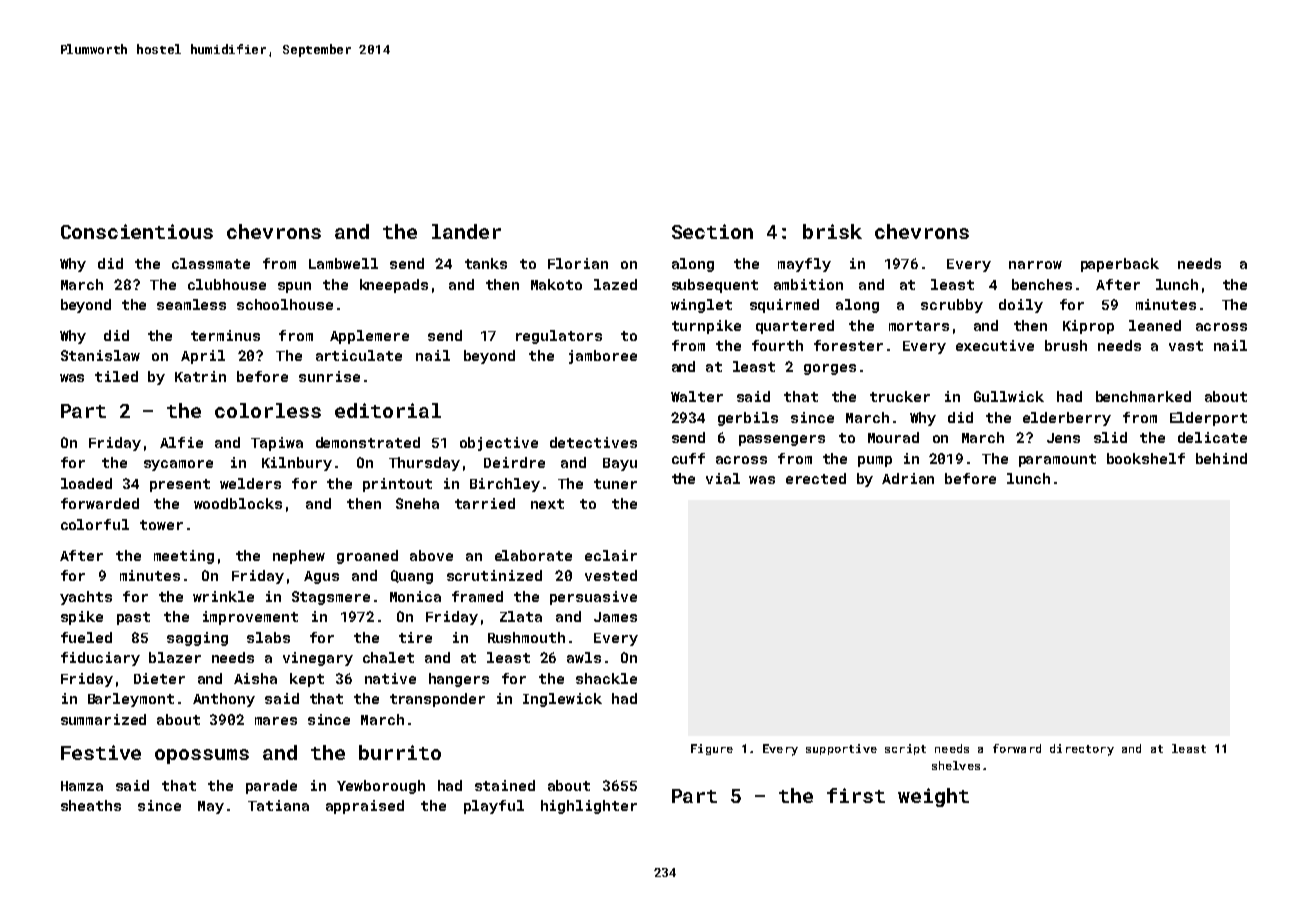  I want to click on sheaths, so click(91, 805).
